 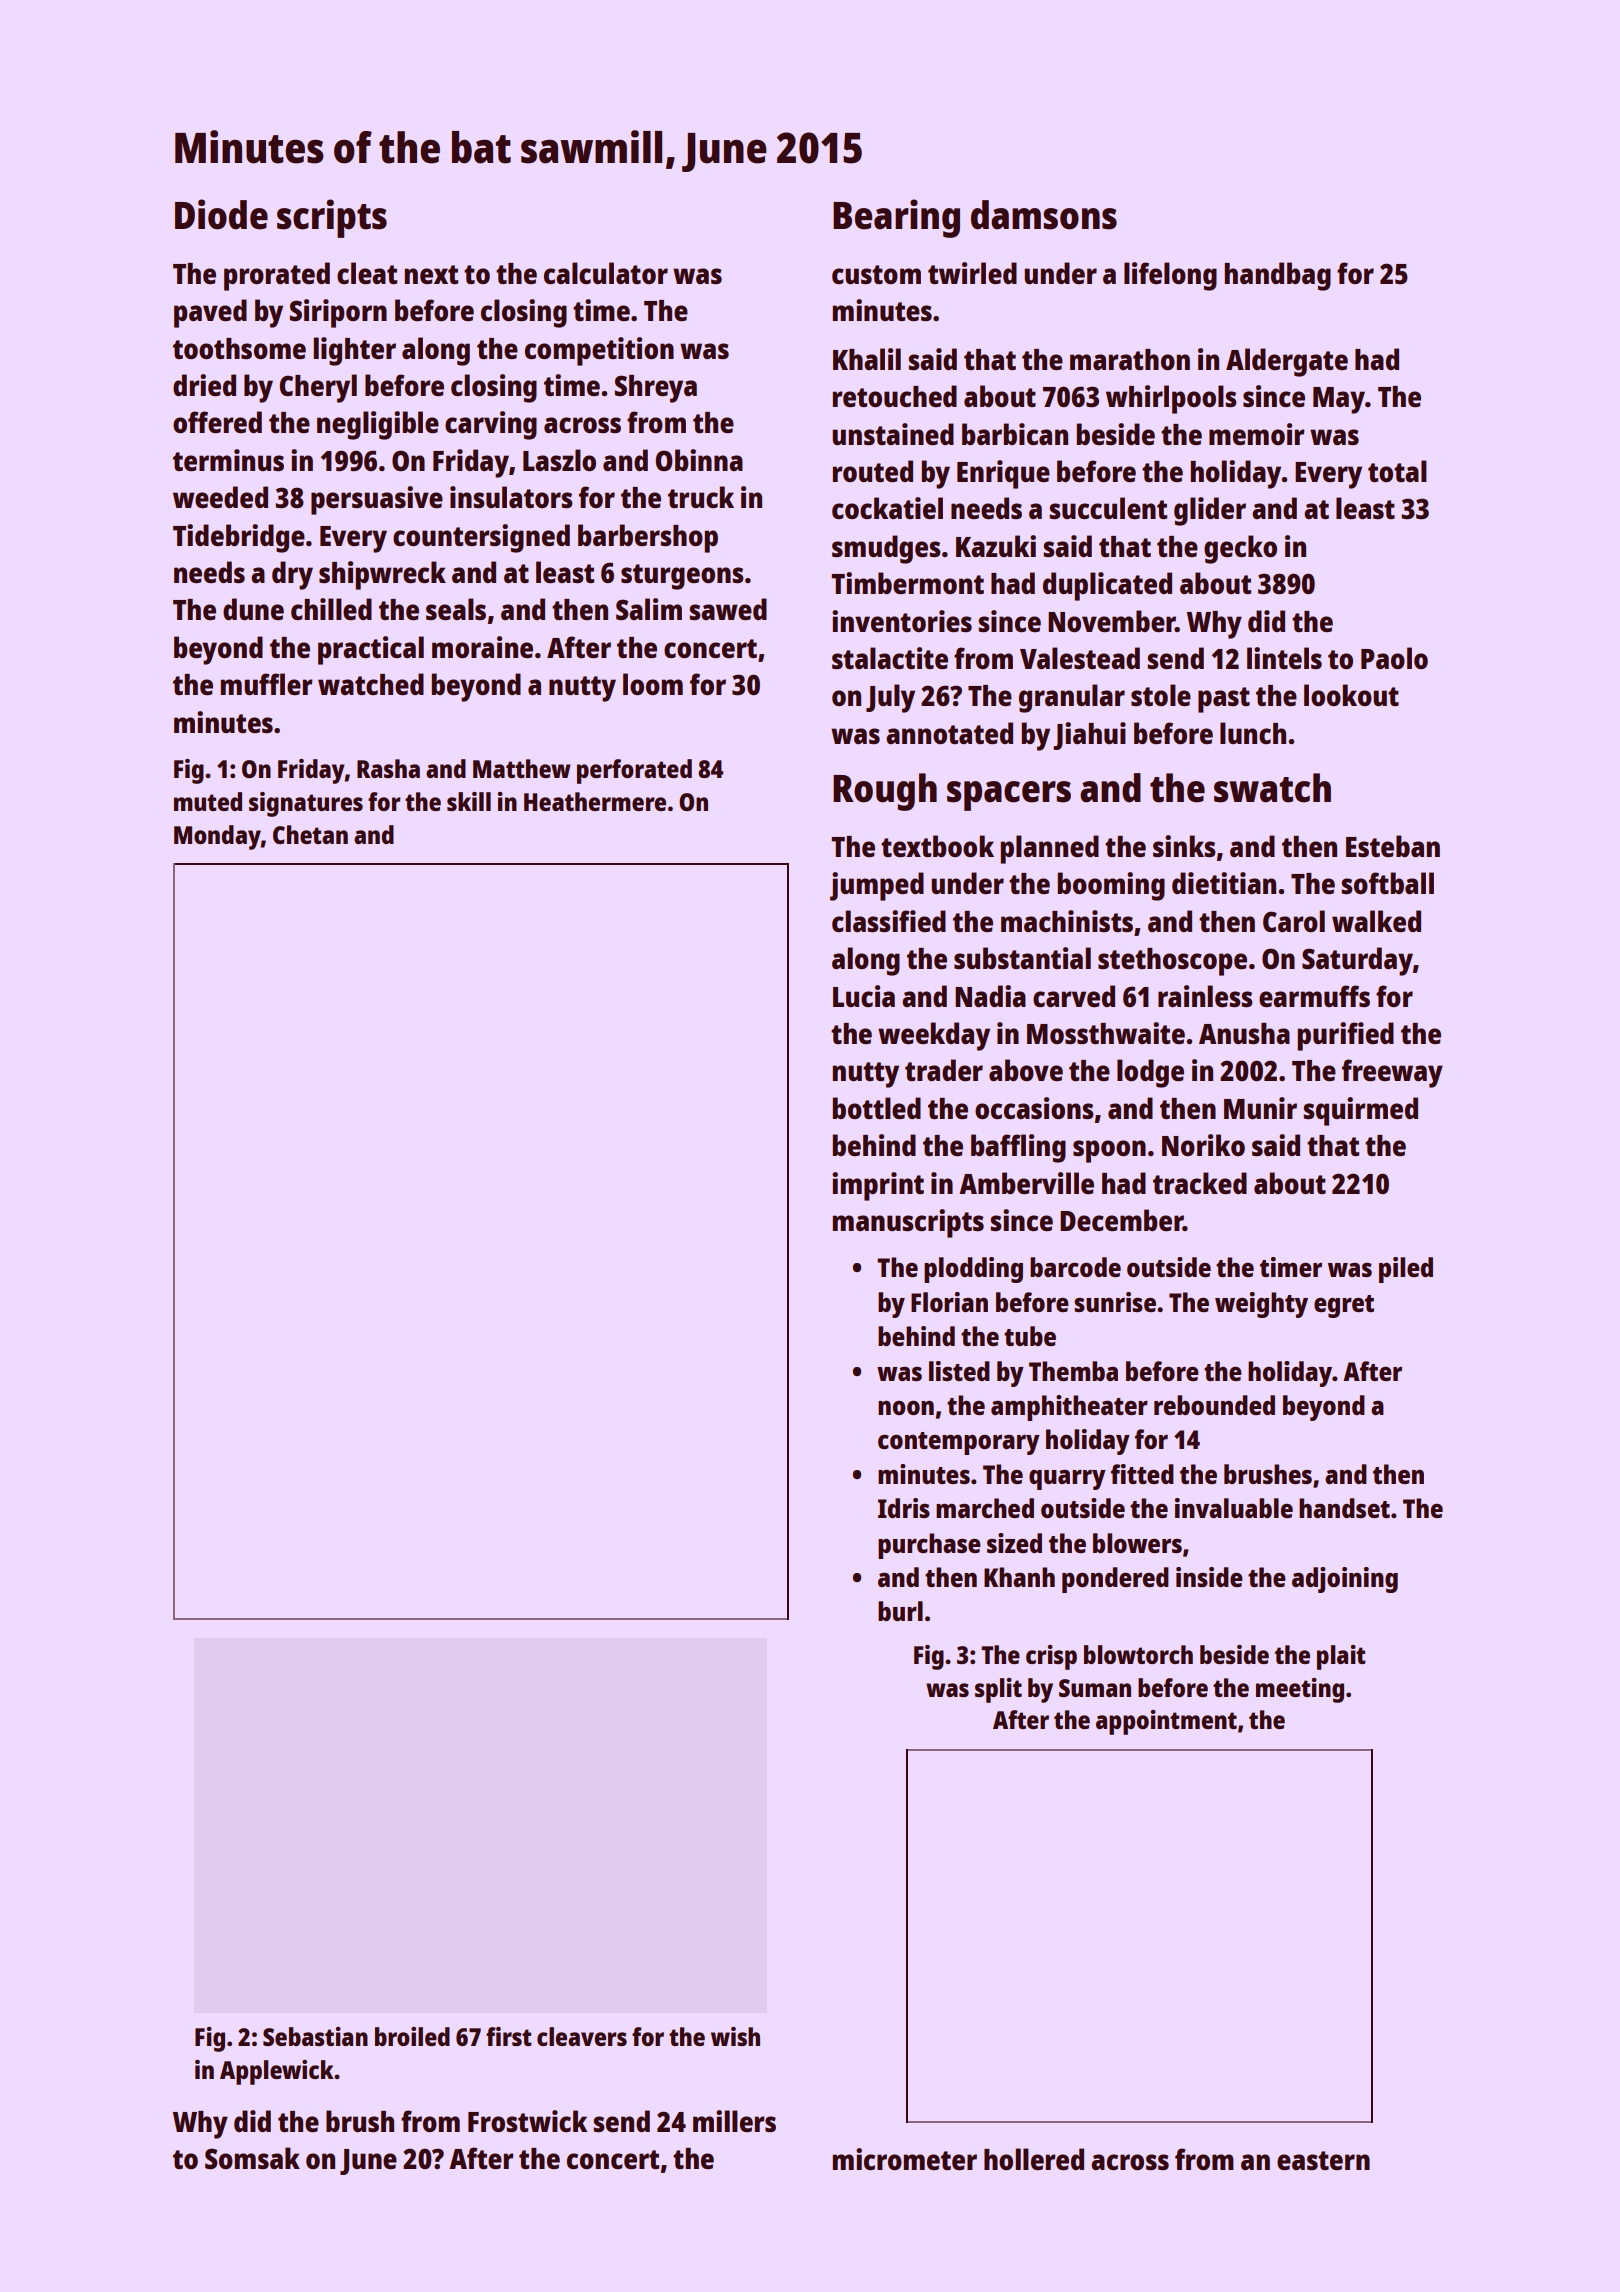 I want to click on eastern, so click(x=1323, y=2160).
